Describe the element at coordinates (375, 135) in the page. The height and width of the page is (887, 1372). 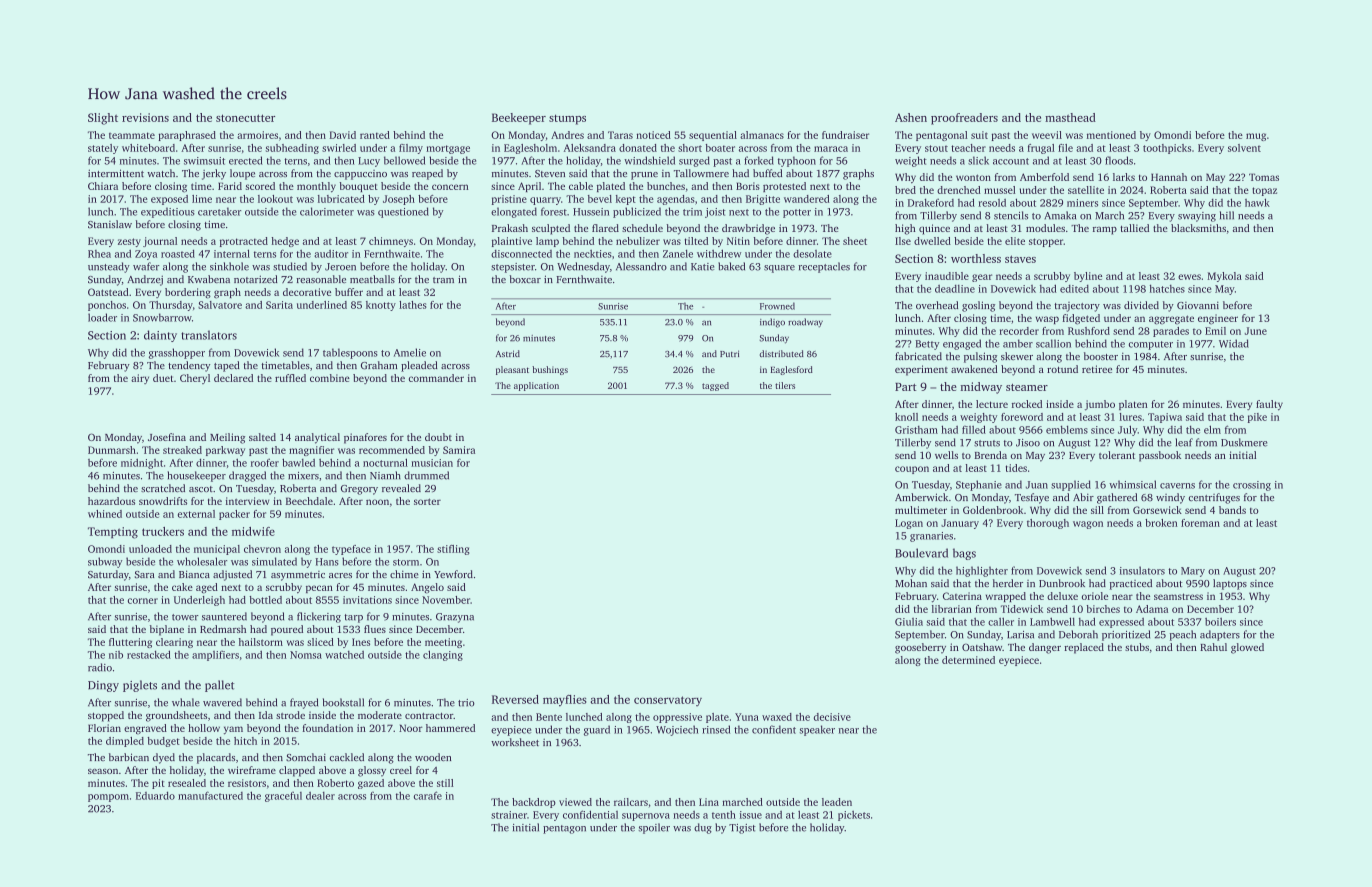
I see `ranted` at that location.
